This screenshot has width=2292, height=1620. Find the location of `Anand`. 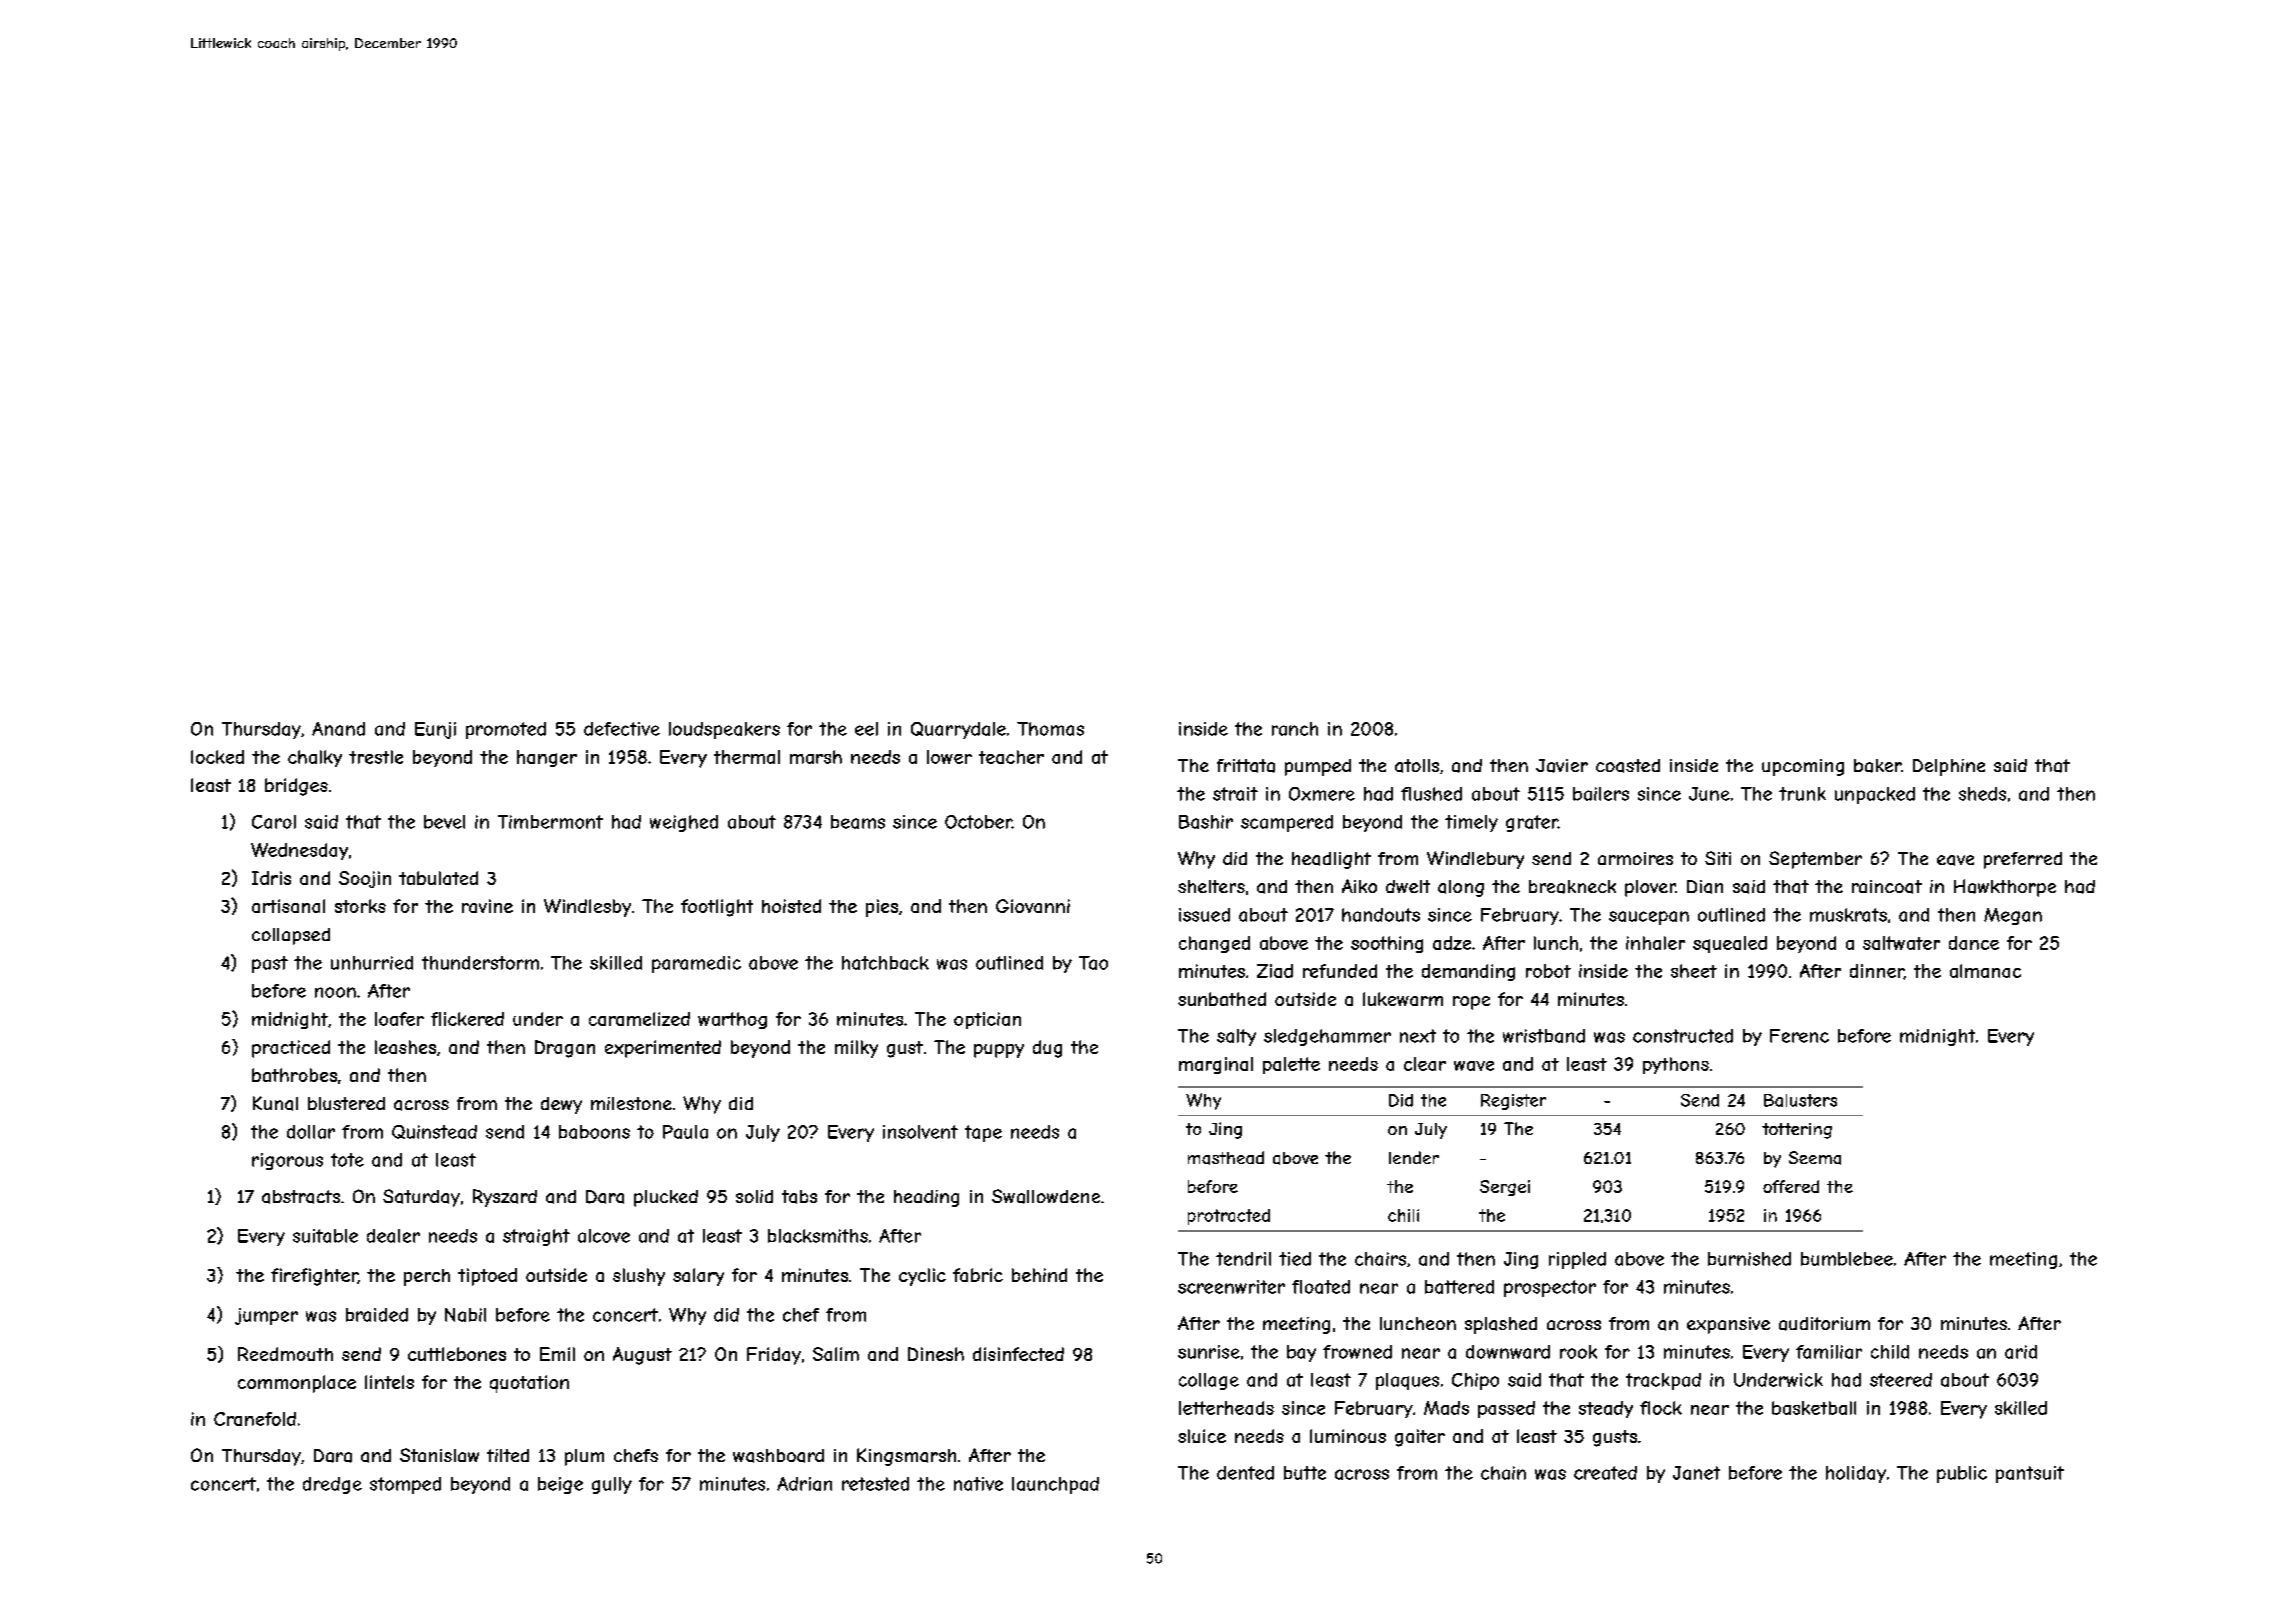

Anand is located at coordinates (338, 729).
